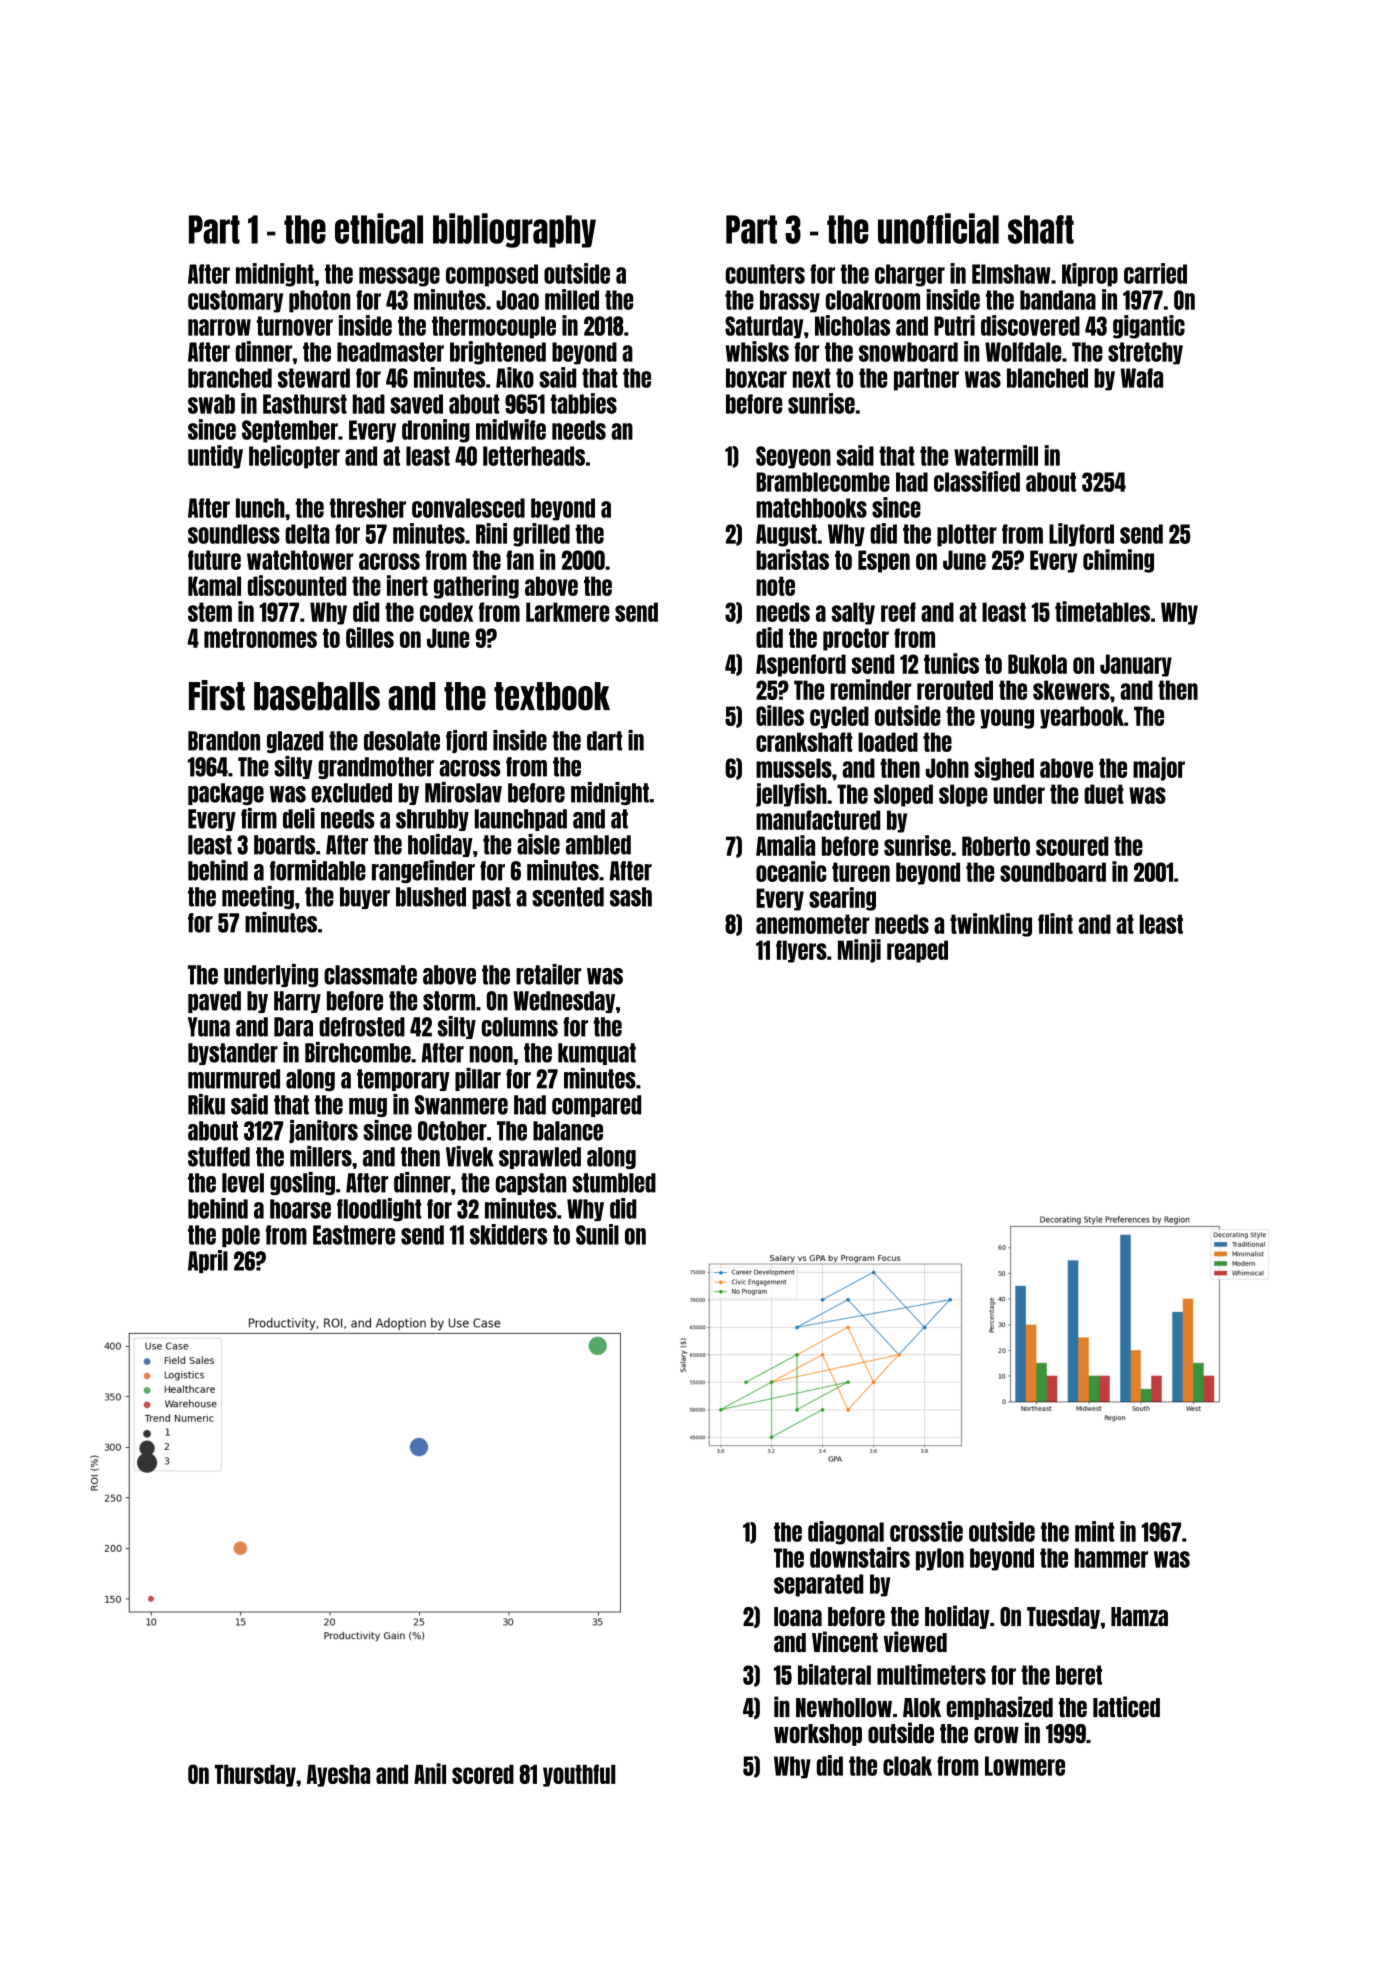 The image size is (1386, 1969). What do you see at coordinates (299, 818) in the screenshot?
I see `deli` at bounding box center [299, 818].
